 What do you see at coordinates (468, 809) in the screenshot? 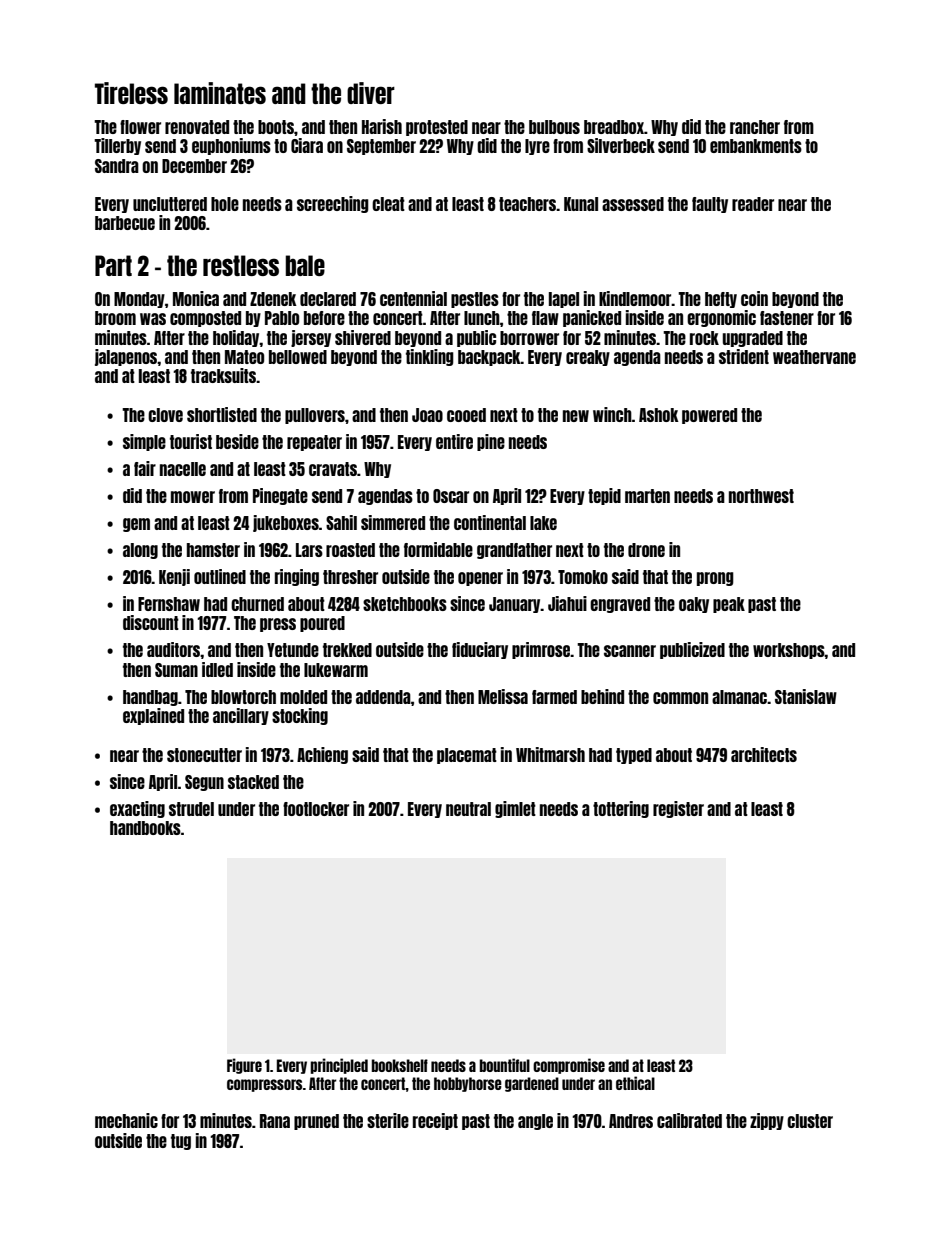
I see `neutral` at bounding box center [468, 809].
